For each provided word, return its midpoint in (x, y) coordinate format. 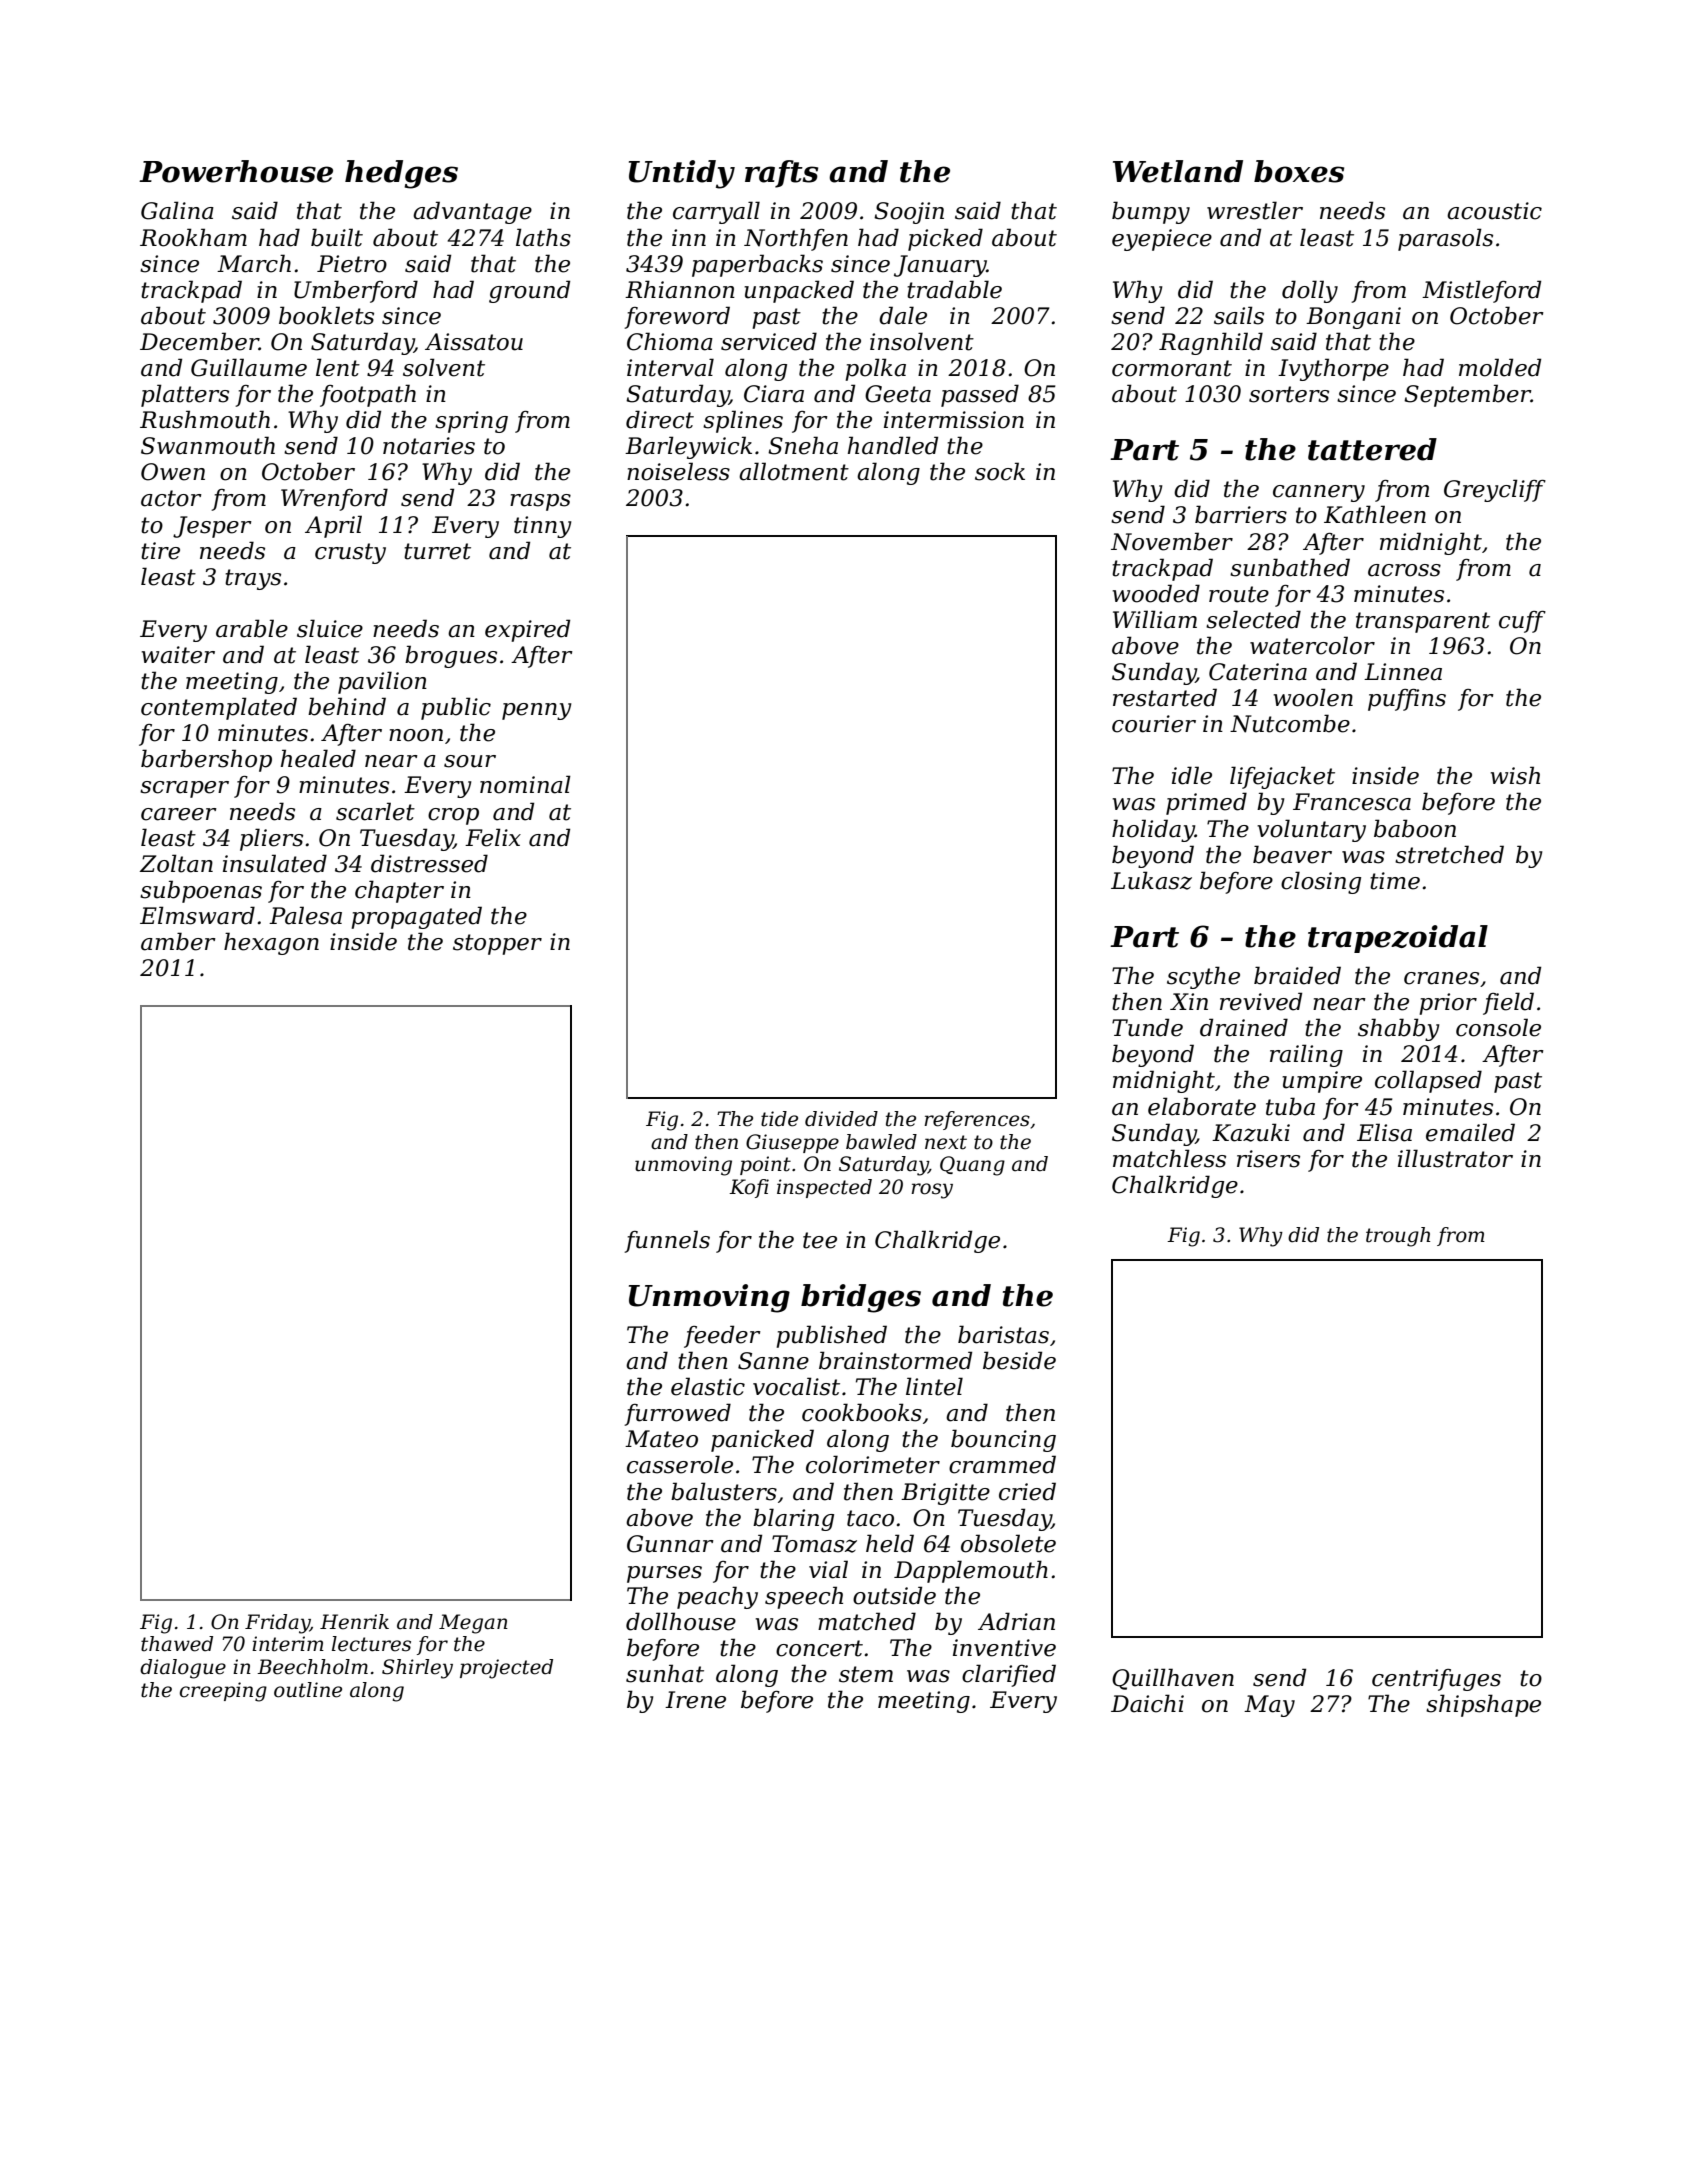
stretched (1449, 854)
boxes (1299, 171)
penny (536, 711)
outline (308, 1690)
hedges (401, 174)
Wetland (1178, 171)
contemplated (219, 708)
